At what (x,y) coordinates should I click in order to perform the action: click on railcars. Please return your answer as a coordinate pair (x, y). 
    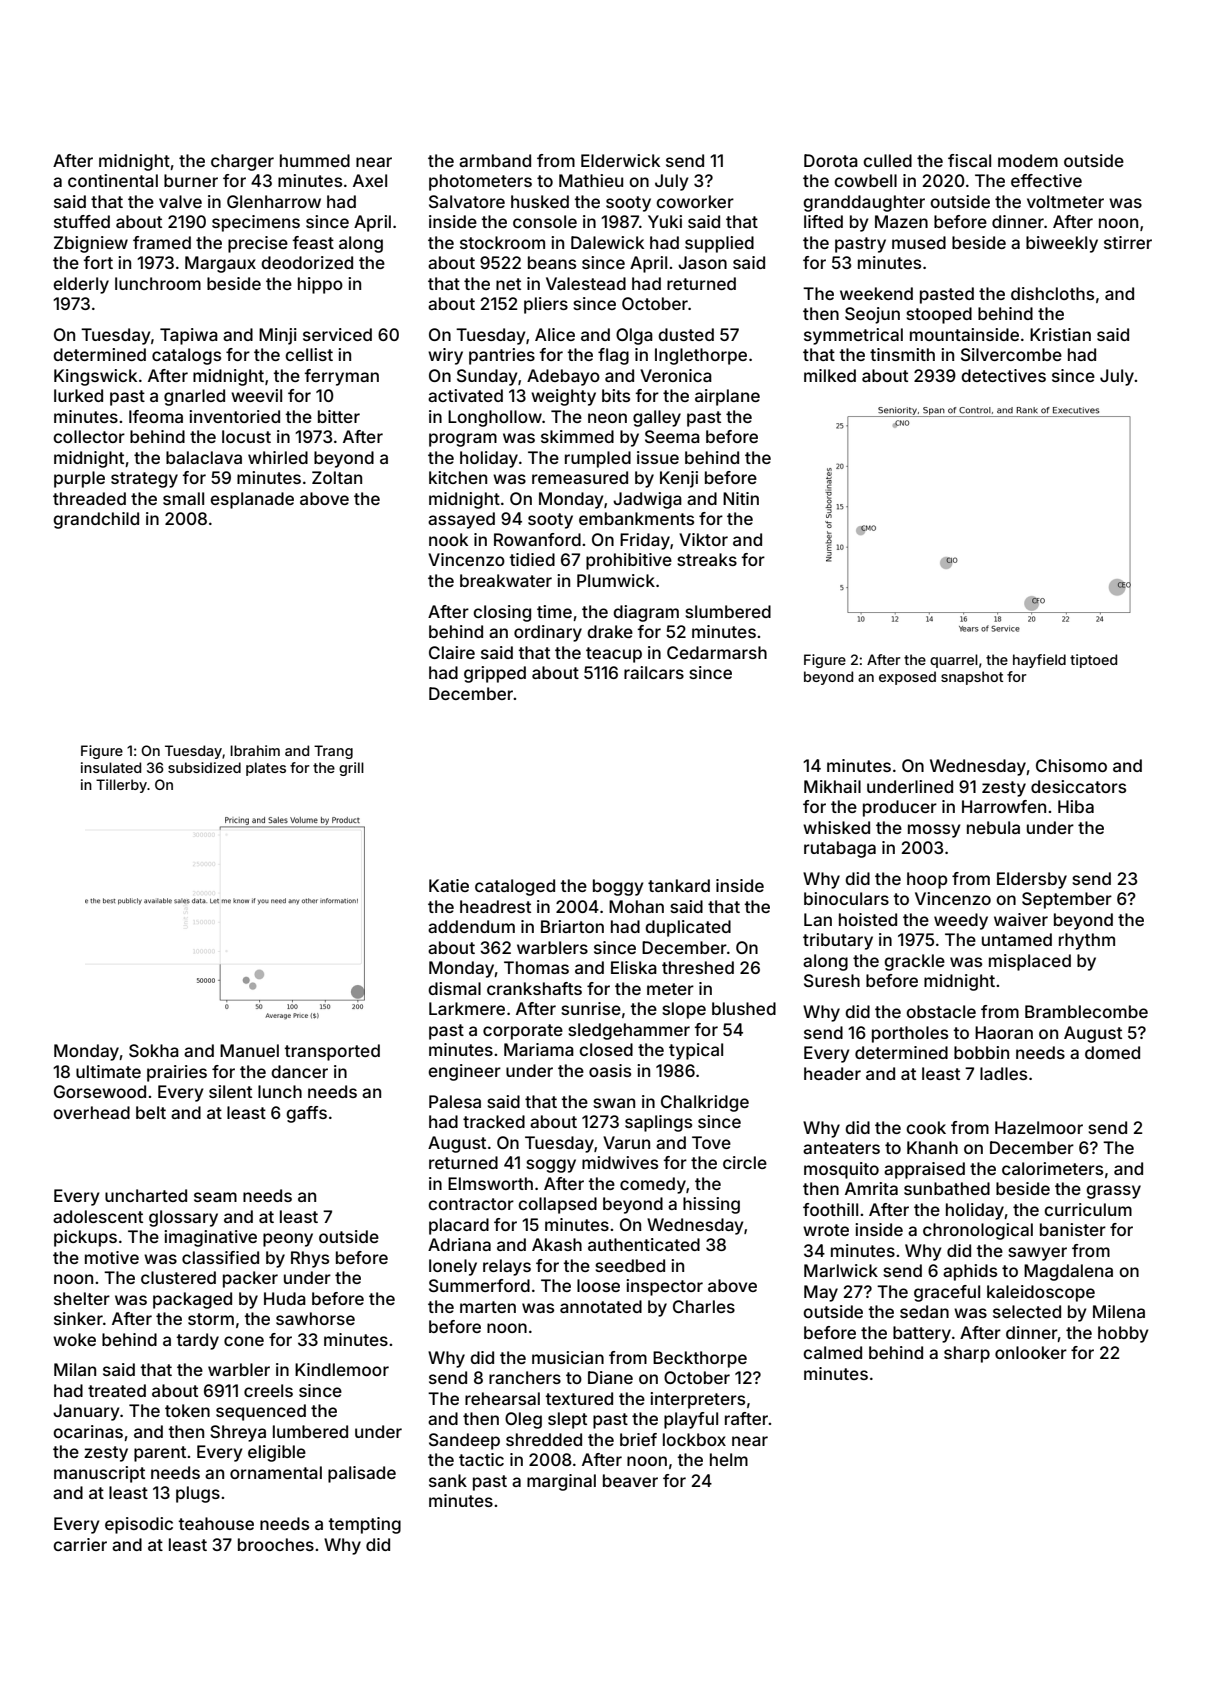
    Looking at the image, I should click on (654, 672).
